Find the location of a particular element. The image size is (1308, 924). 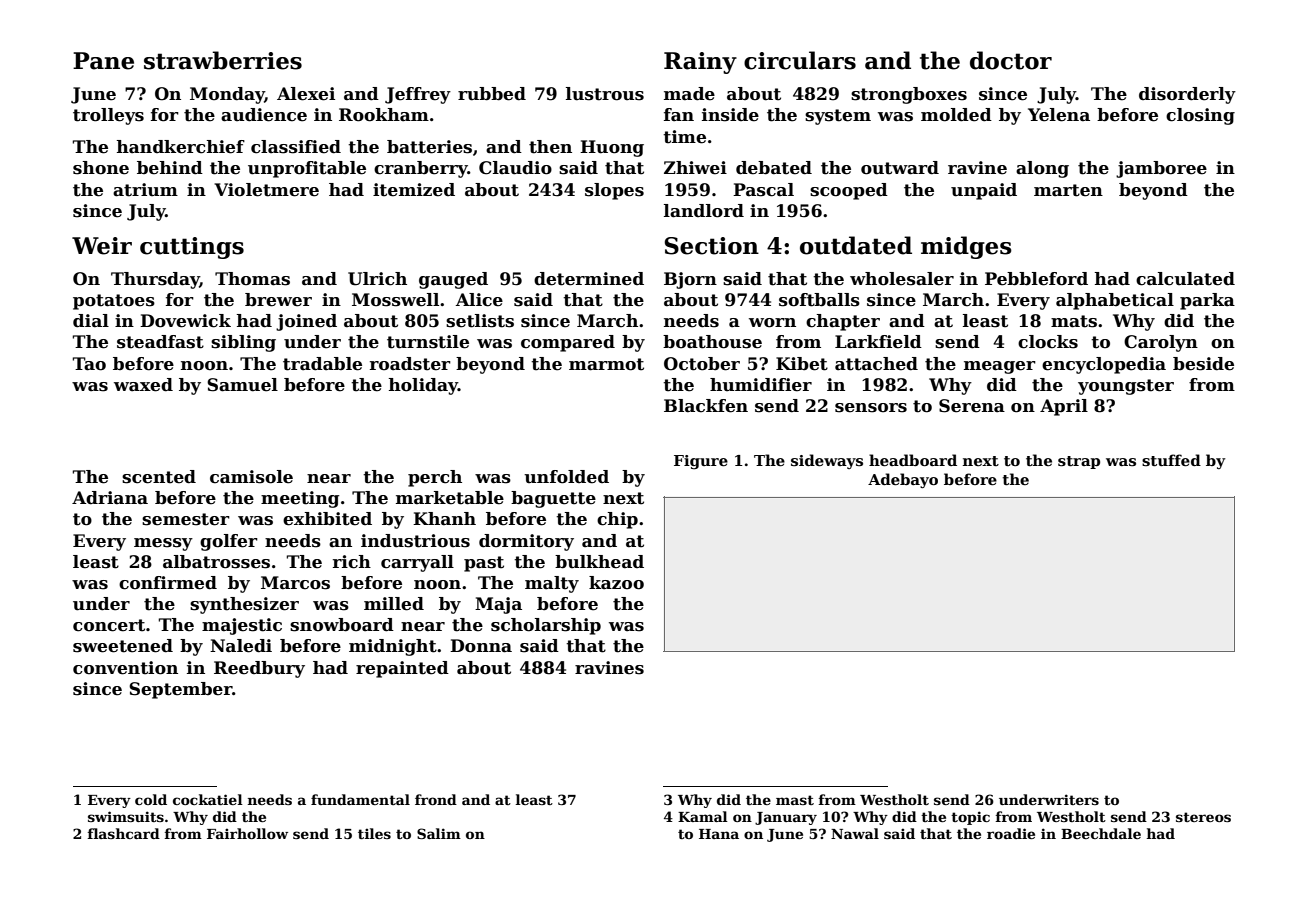

Section is located at coordinates (712, 246).
